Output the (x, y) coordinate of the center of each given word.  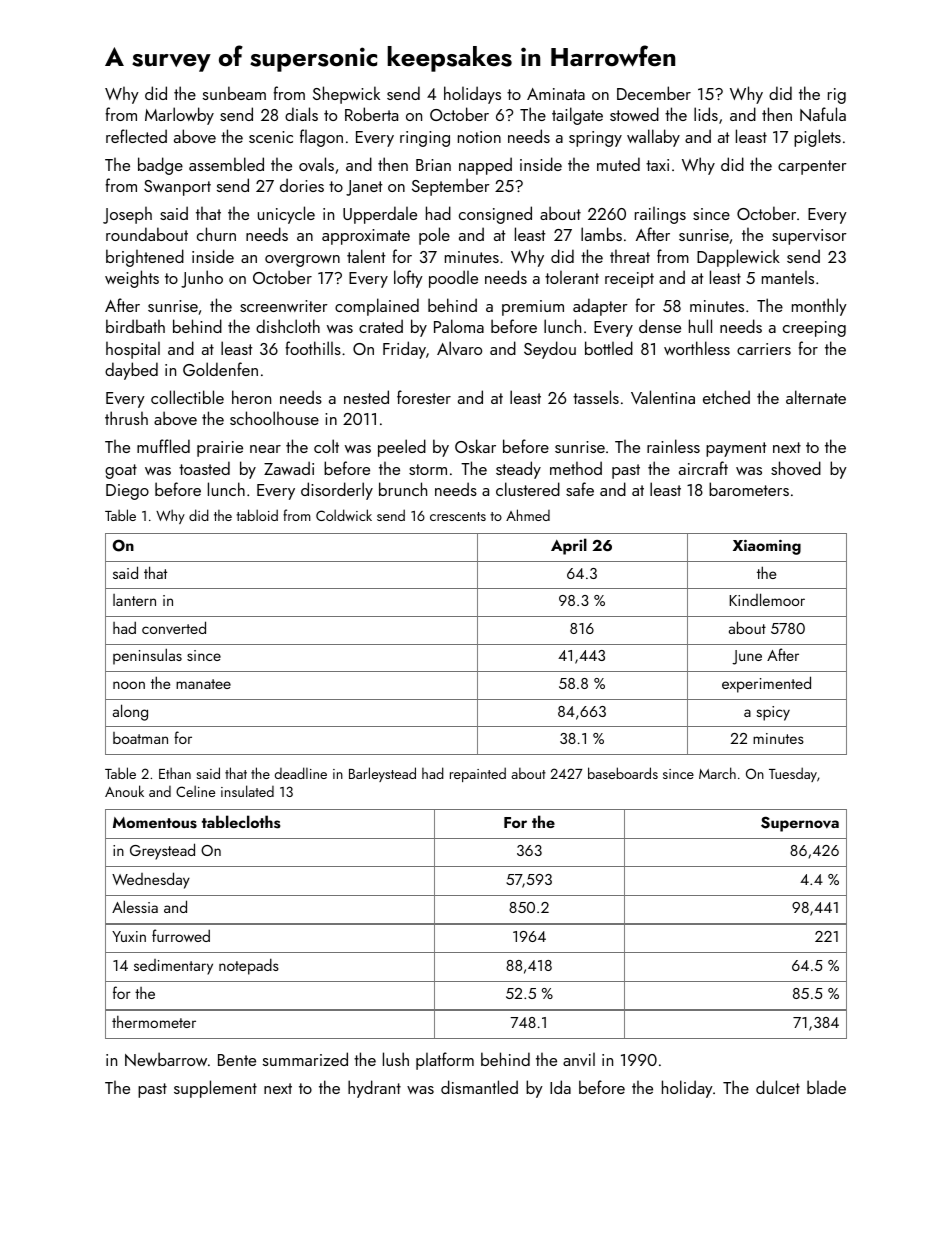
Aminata (556, 94)
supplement (215, 1089)
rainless (673, 446)
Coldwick (344, 515)
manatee (203, 684)
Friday (404, 350)
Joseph (127, 215)
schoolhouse (274, 418)
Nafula (823, 114)
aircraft (703, 468)
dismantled (479, 1087)
